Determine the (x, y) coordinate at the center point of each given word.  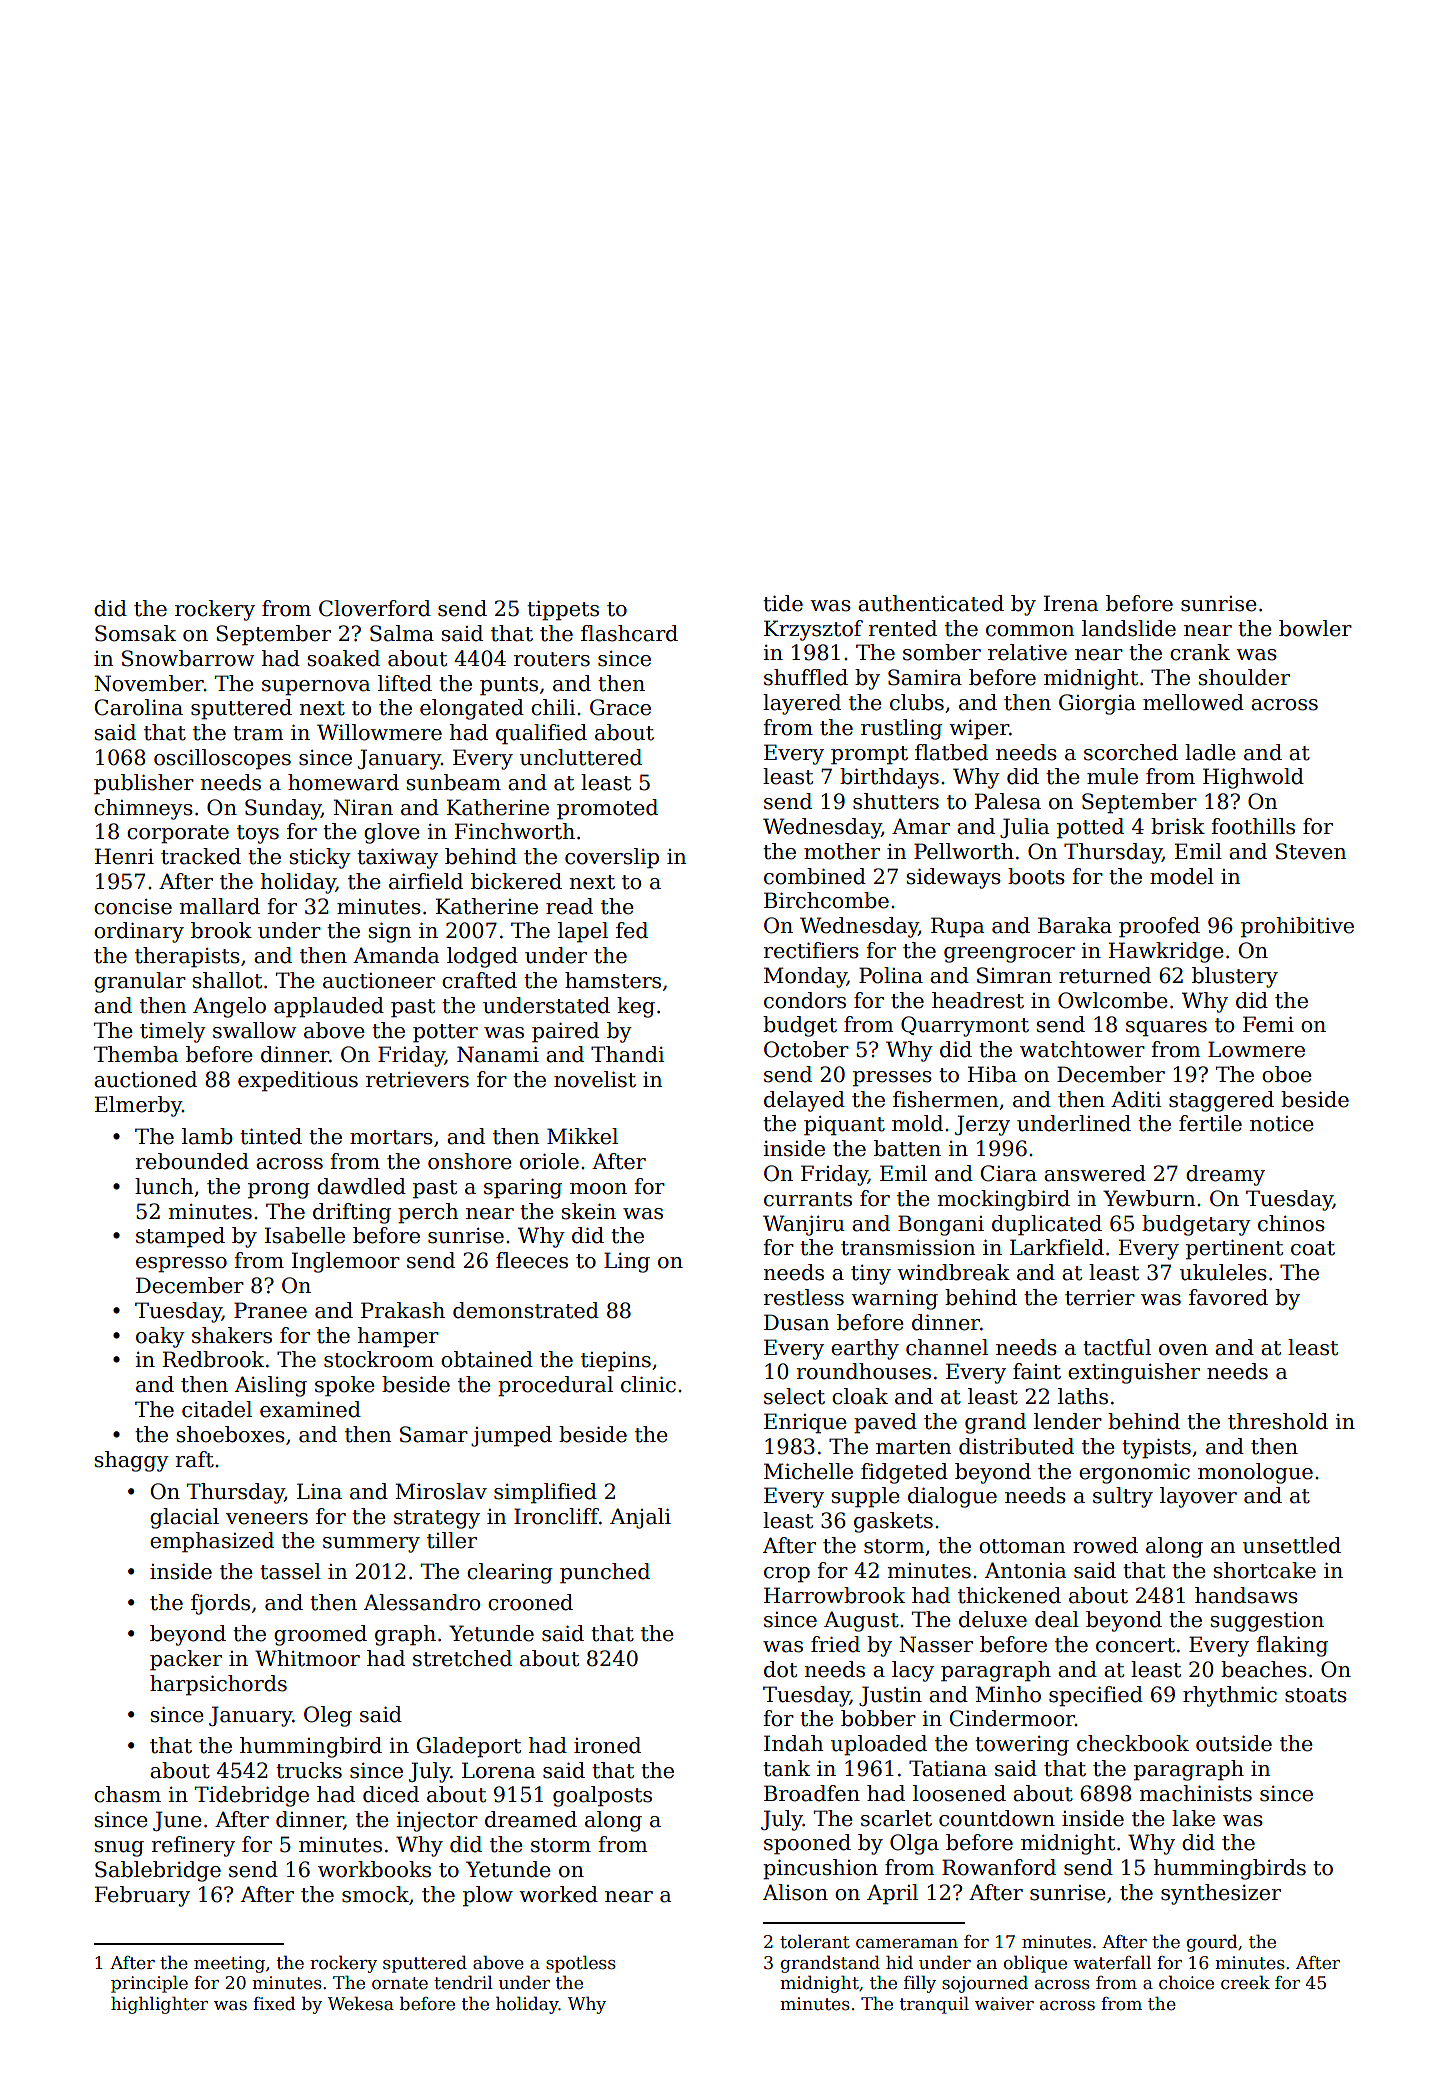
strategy (437, 1519)
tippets (563, 611)
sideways (953, 878)
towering (1022, 1746)
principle (149, 1984)
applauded (329, 1007)
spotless (581, 1964)
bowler (1315, 628)
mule (1112, 776)
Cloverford (375, 608)
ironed (607, 1745)
